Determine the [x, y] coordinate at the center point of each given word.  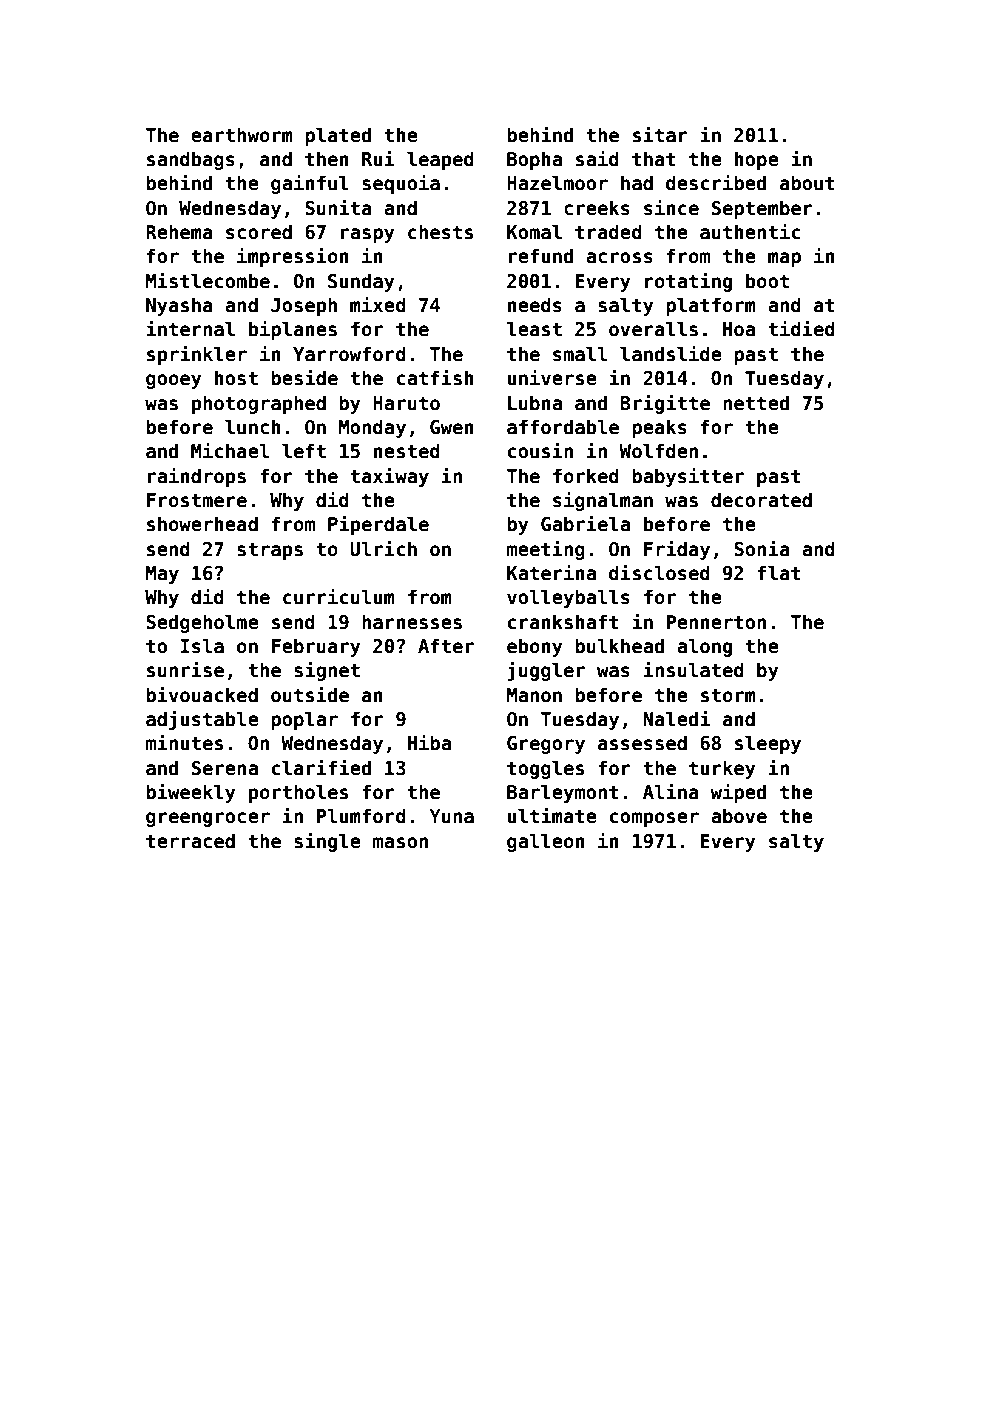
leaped [440, 160]
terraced [190, 841]
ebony [535, 647]
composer [654, 819]
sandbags [191, 160]
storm [728, 695]
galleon [546, 842]
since [671, 207]
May [162, 575]
